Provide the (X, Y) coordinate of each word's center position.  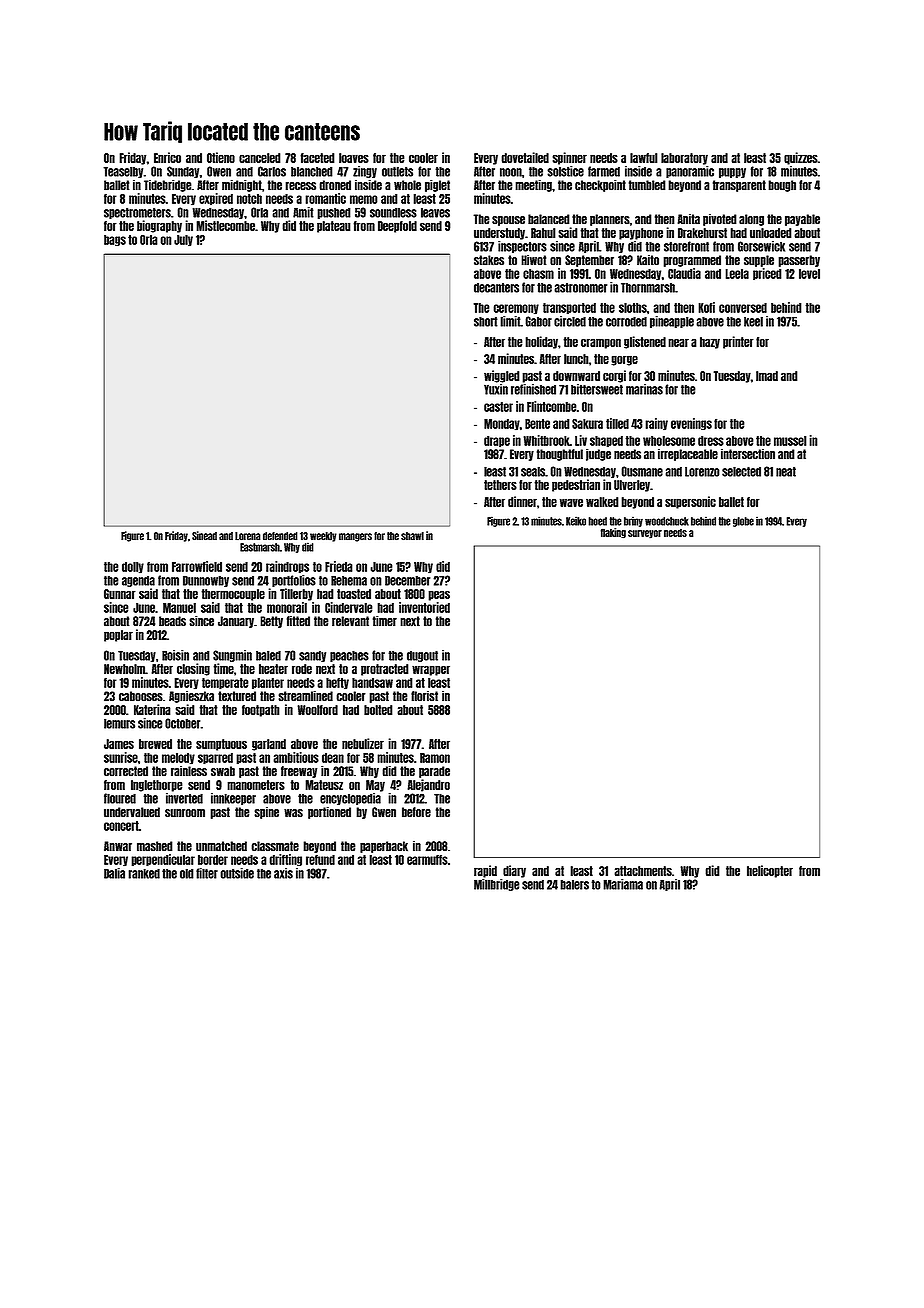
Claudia (684, 273)
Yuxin (496, 389)
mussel (790, 441)
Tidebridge (167, 185)
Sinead (204, 536)
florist (424, 696)
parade (434, 772)
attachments (643, 871)
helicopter (770, 871)
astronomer (580, 288)
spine (266, 813)
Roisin (175, 655)
